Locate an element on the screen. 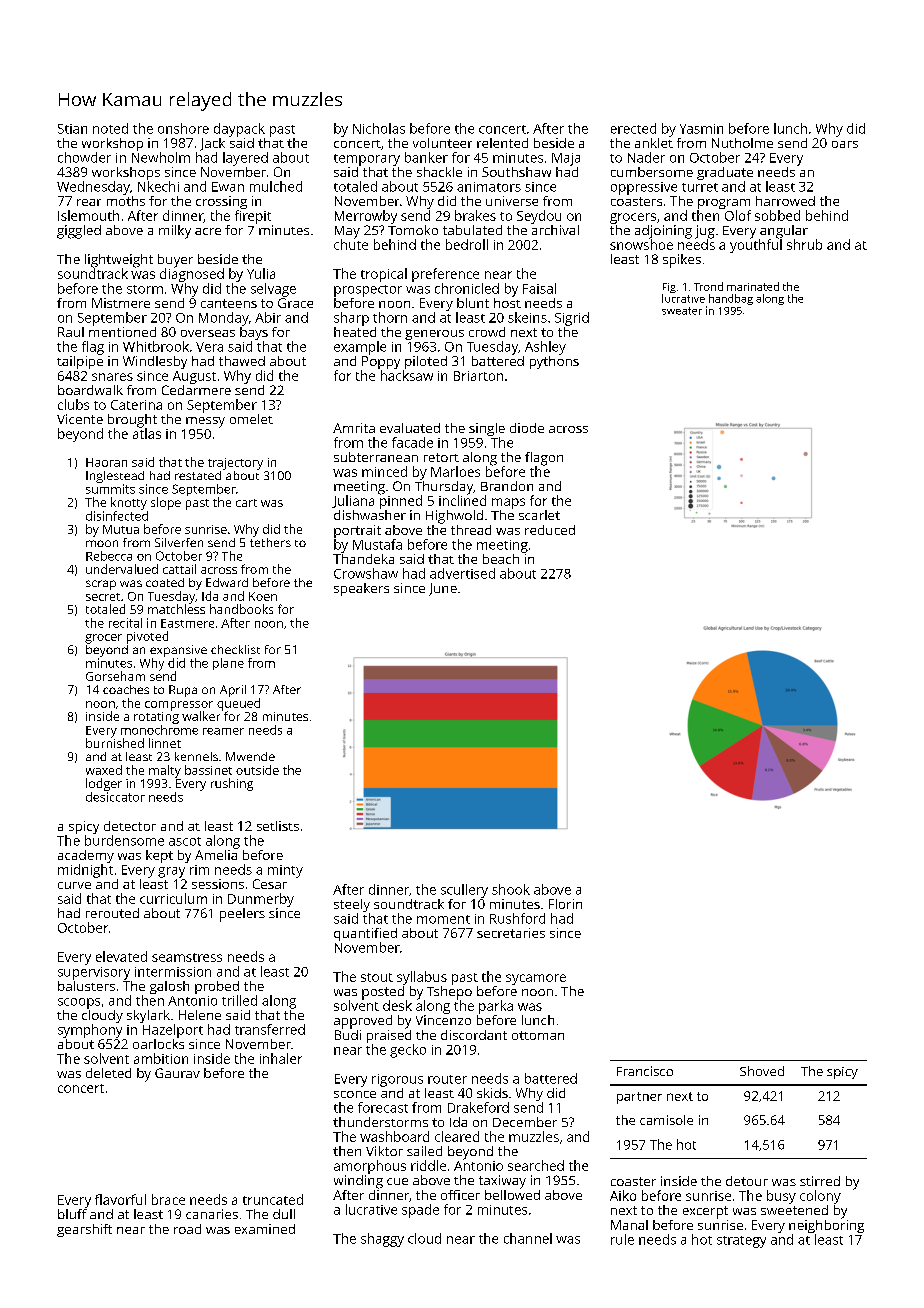  channel is located at coordinates (528, 1238).
